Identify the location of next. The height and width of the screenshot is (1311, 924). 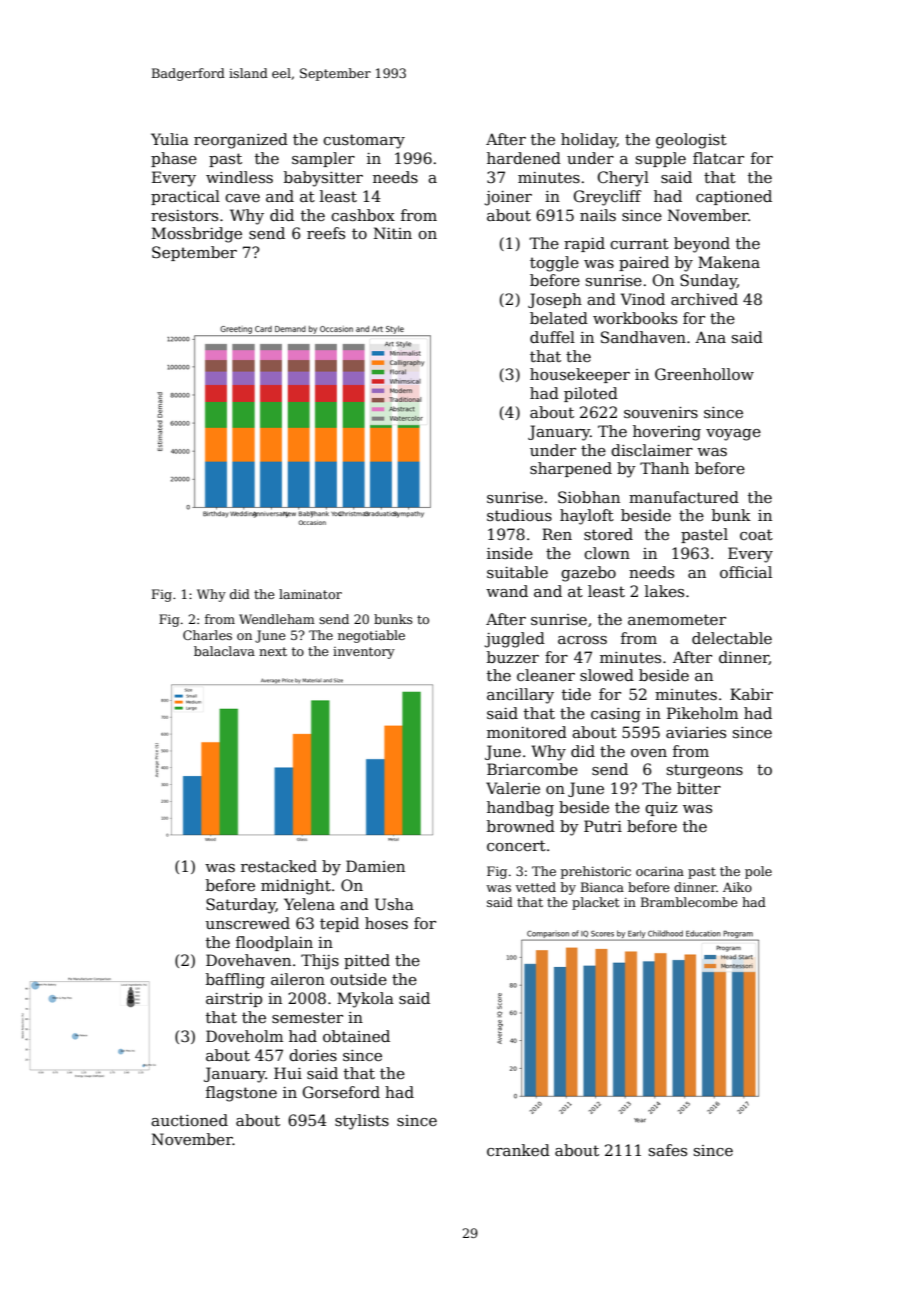
(273, 651).
